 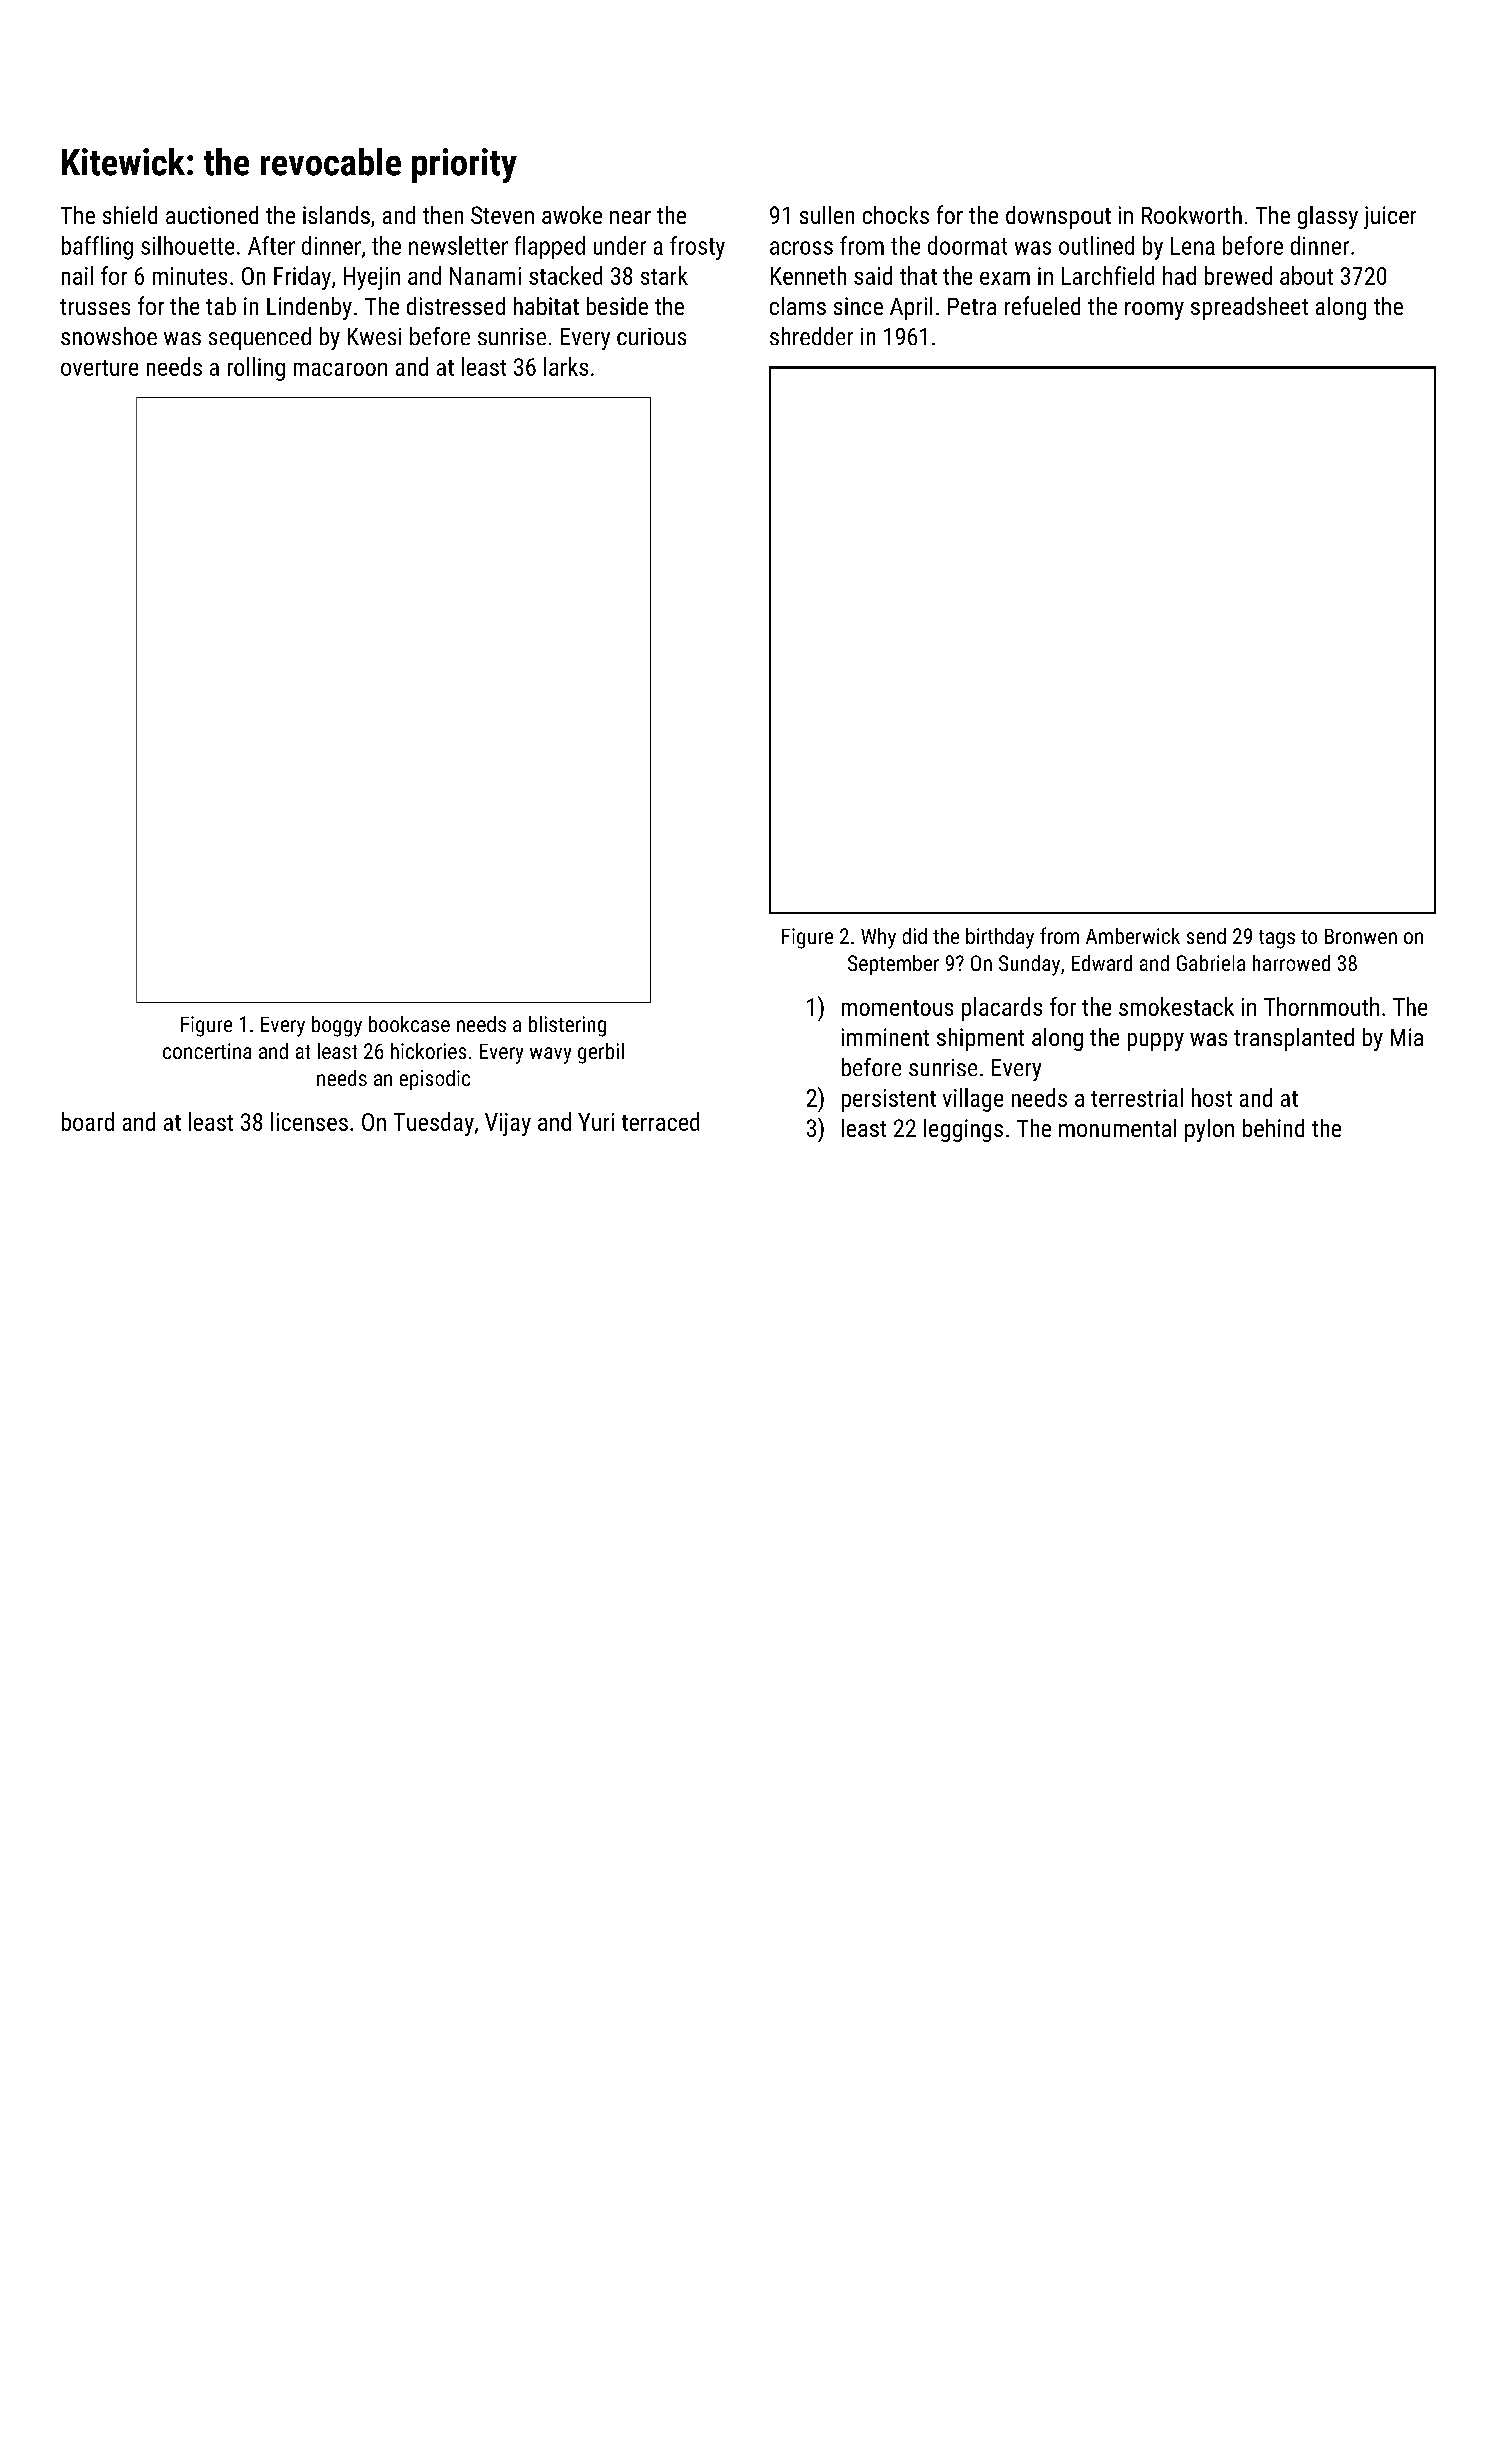 What do you see at coordinates (827, 215) in the page?
I see `sullen` at bounding box center [827, 215].
